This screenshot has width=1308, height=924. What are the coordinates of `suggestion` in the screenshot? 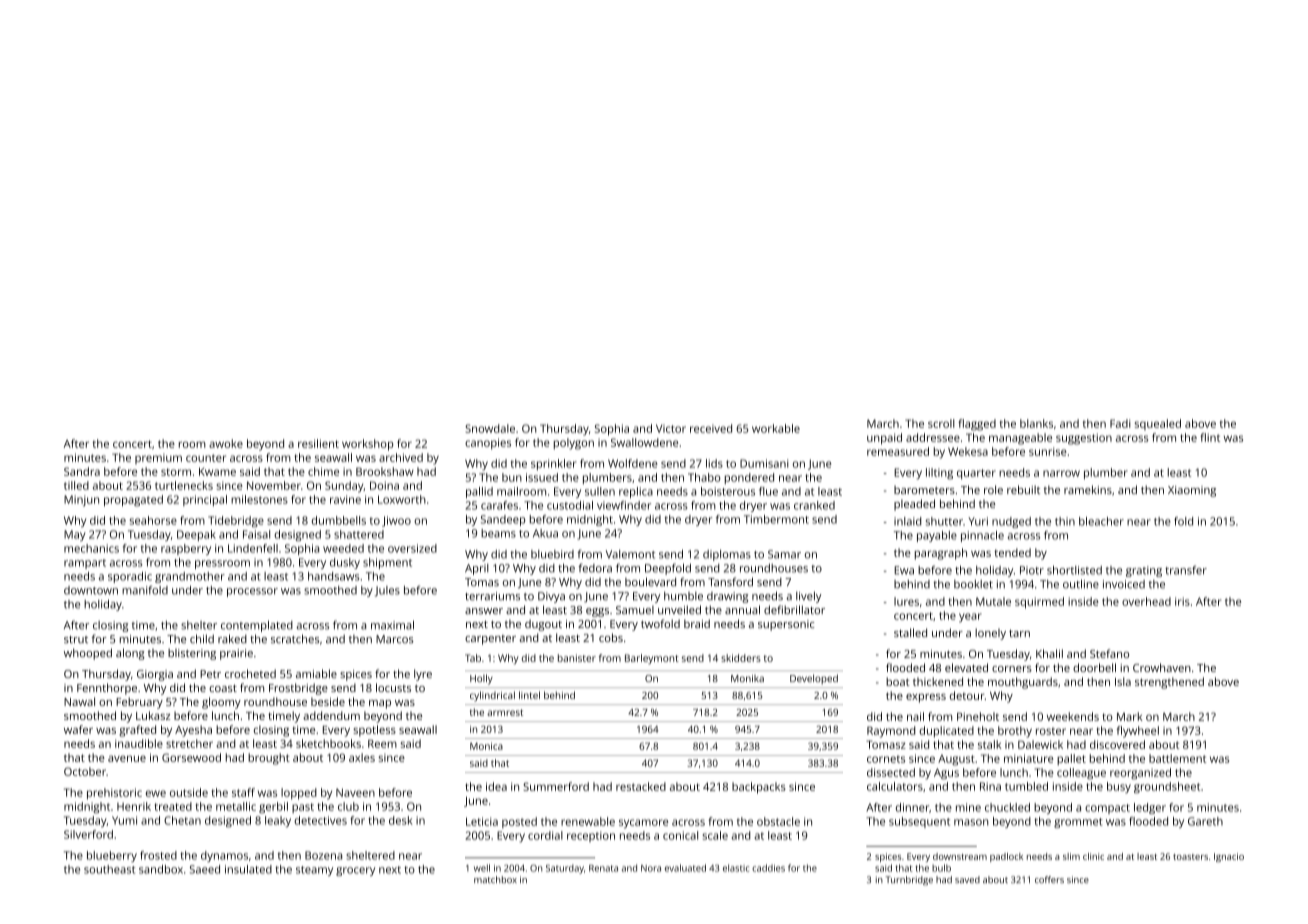 It's located at (1084, 439).
